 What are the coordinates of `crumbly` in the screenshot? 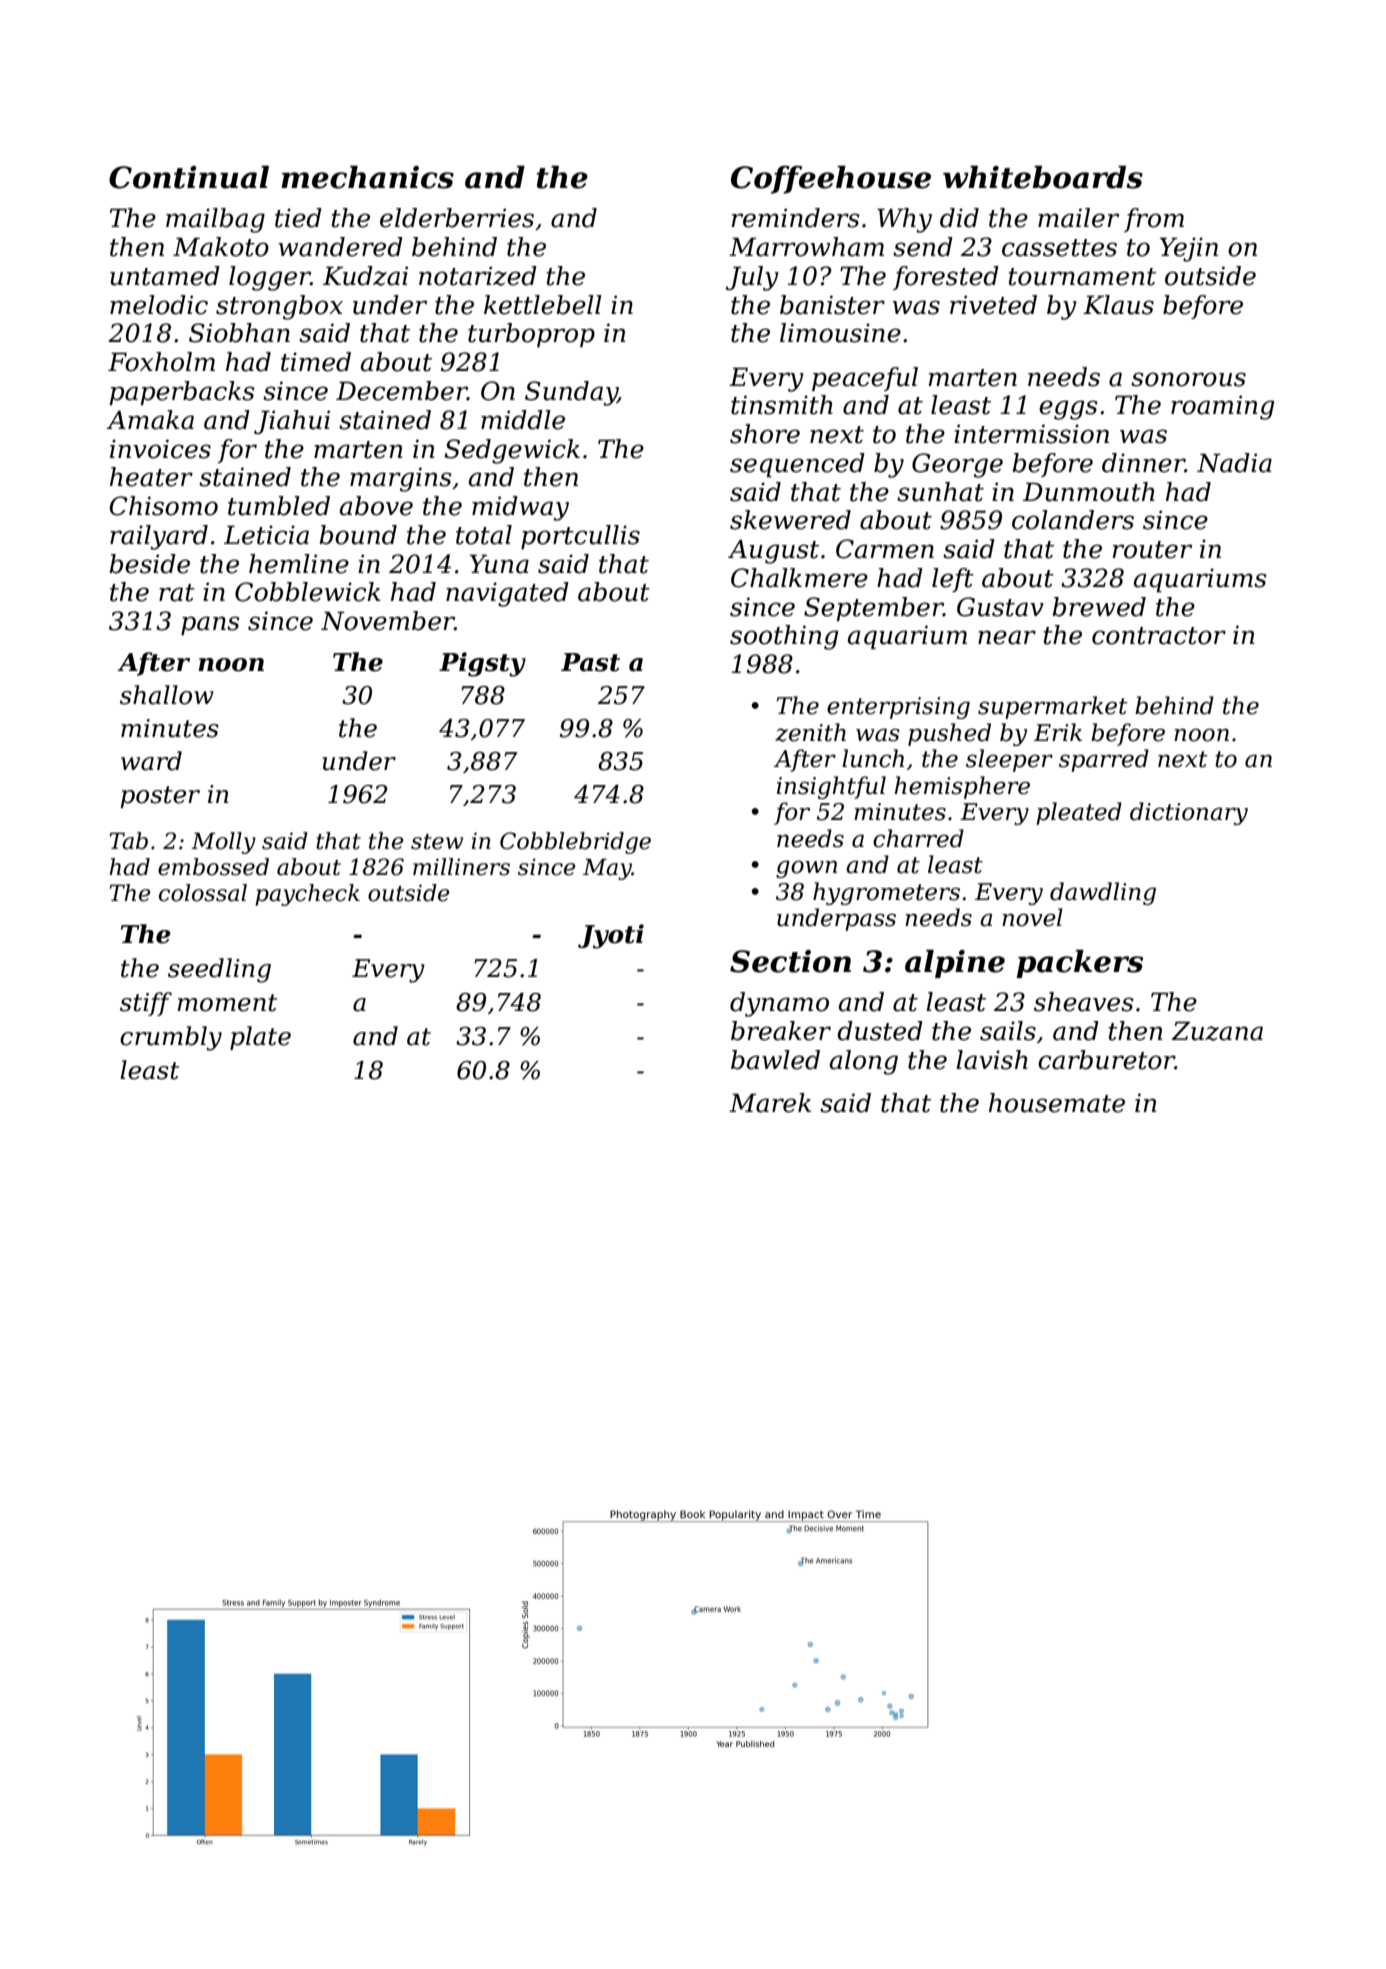 It's located at (171, 1038).
